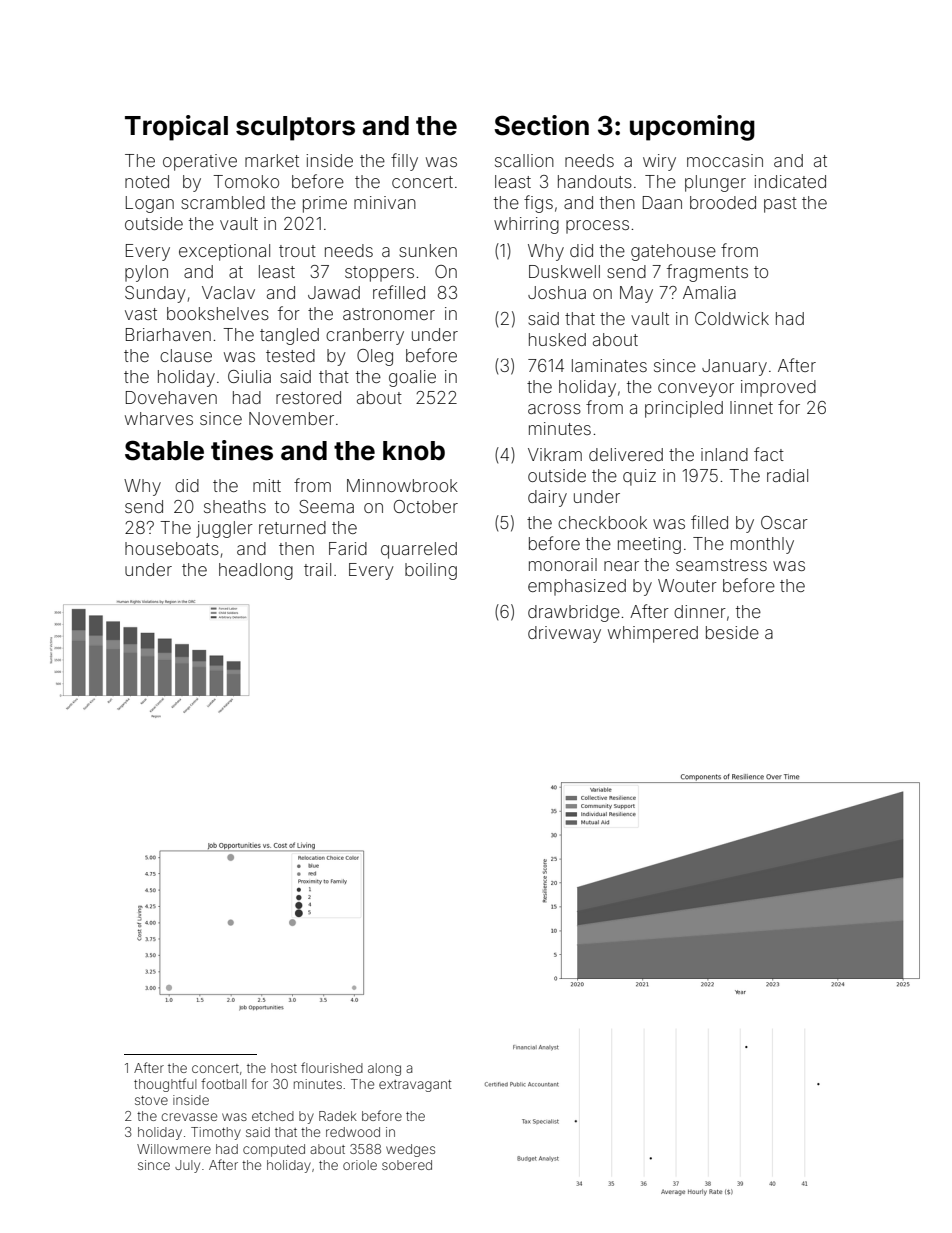 The image size is (952, 1233). I want to click on upcoming, so click(692, 128).
